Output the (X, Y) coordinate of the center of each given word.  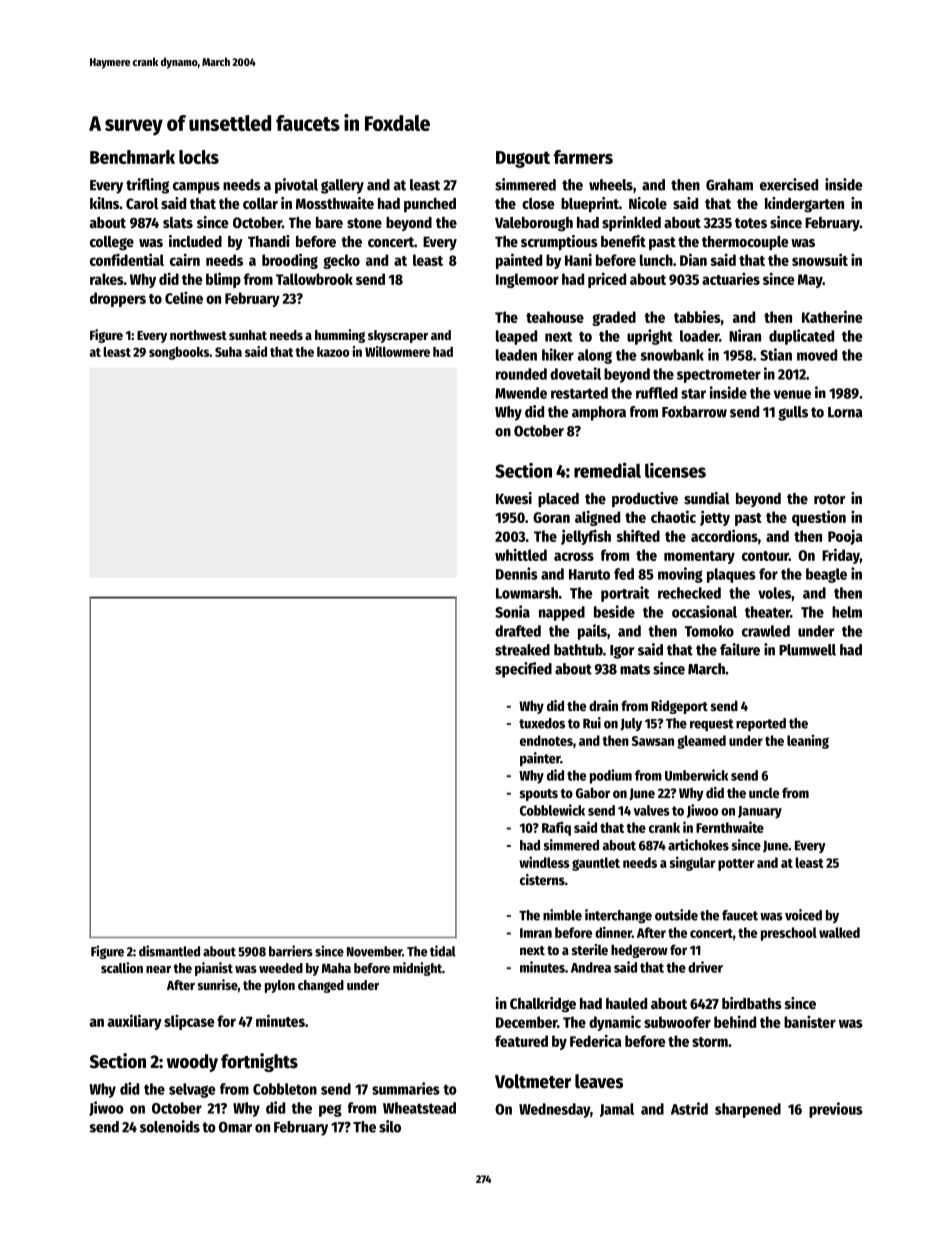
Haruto (589, 574)
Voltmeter (533, 1081)
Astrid (689, 1108)
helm (847, 612)
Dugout (523, 159)
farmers (583, 157)
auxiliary (135, 1022)
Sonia (512, 611)
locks (199, 157)
